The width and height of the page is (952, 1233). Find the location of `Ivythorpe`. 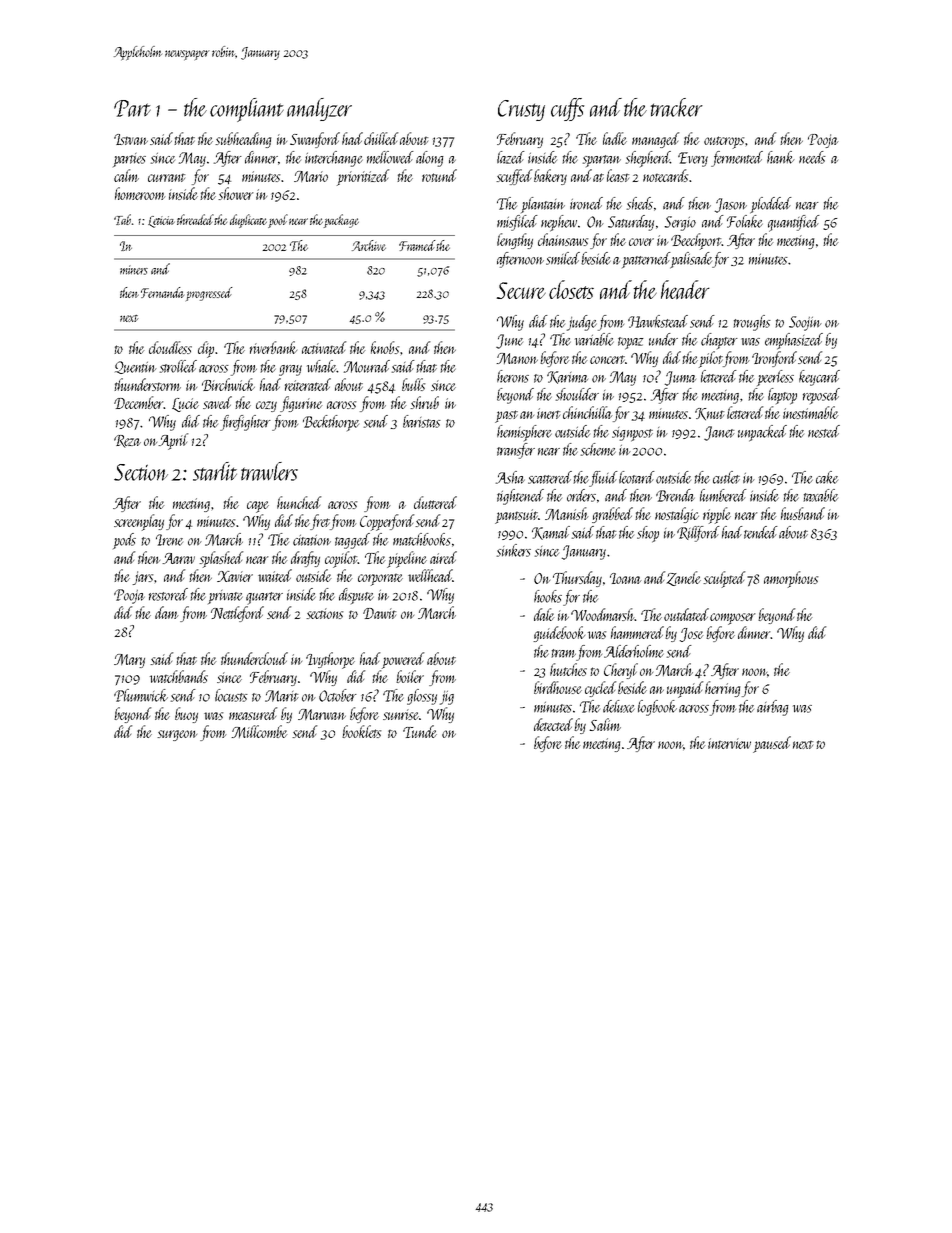

Ivythorpe is located at coordinates (330, 660).
